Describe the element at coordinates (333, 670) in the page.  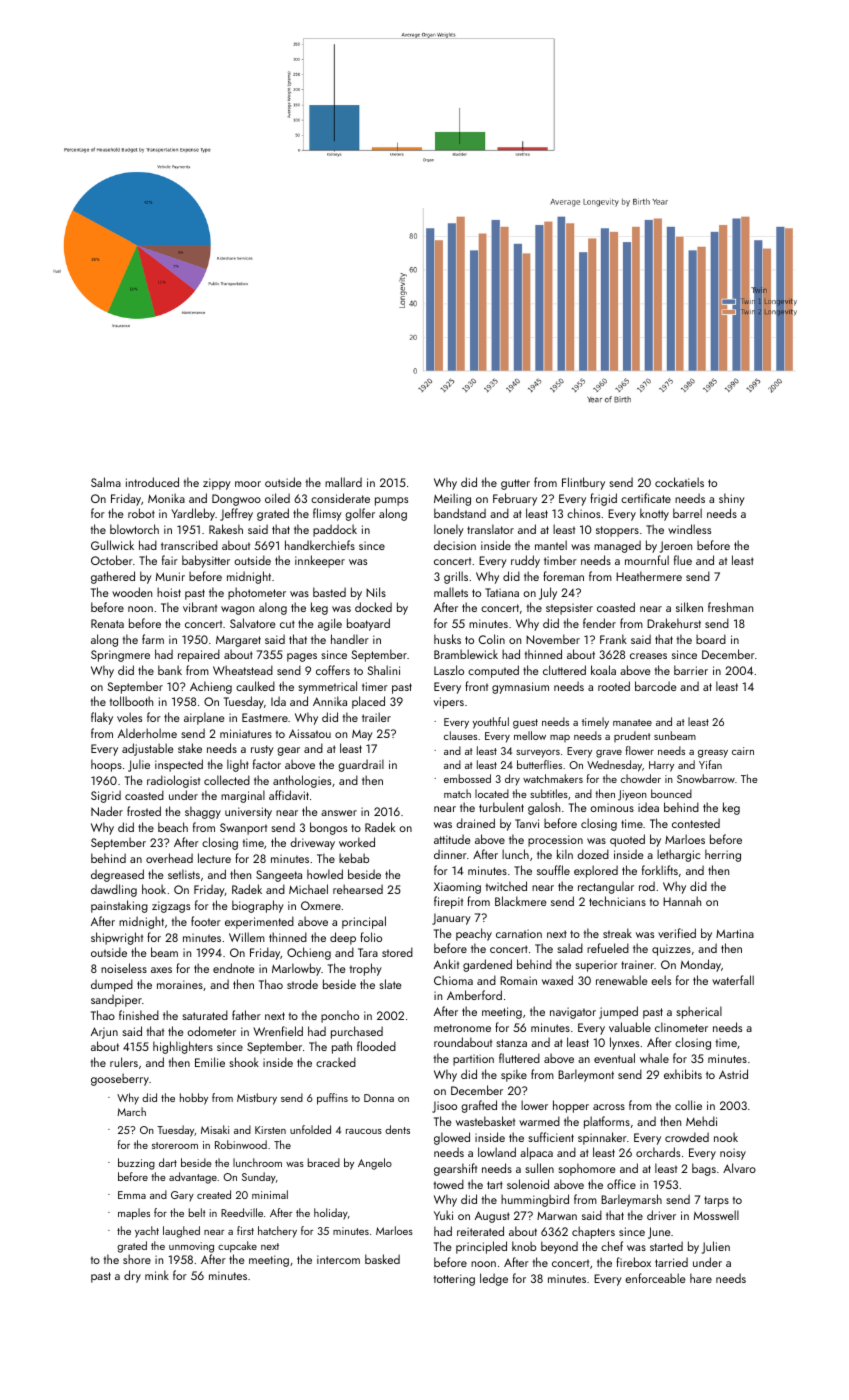
I see `coffers` at that location.
